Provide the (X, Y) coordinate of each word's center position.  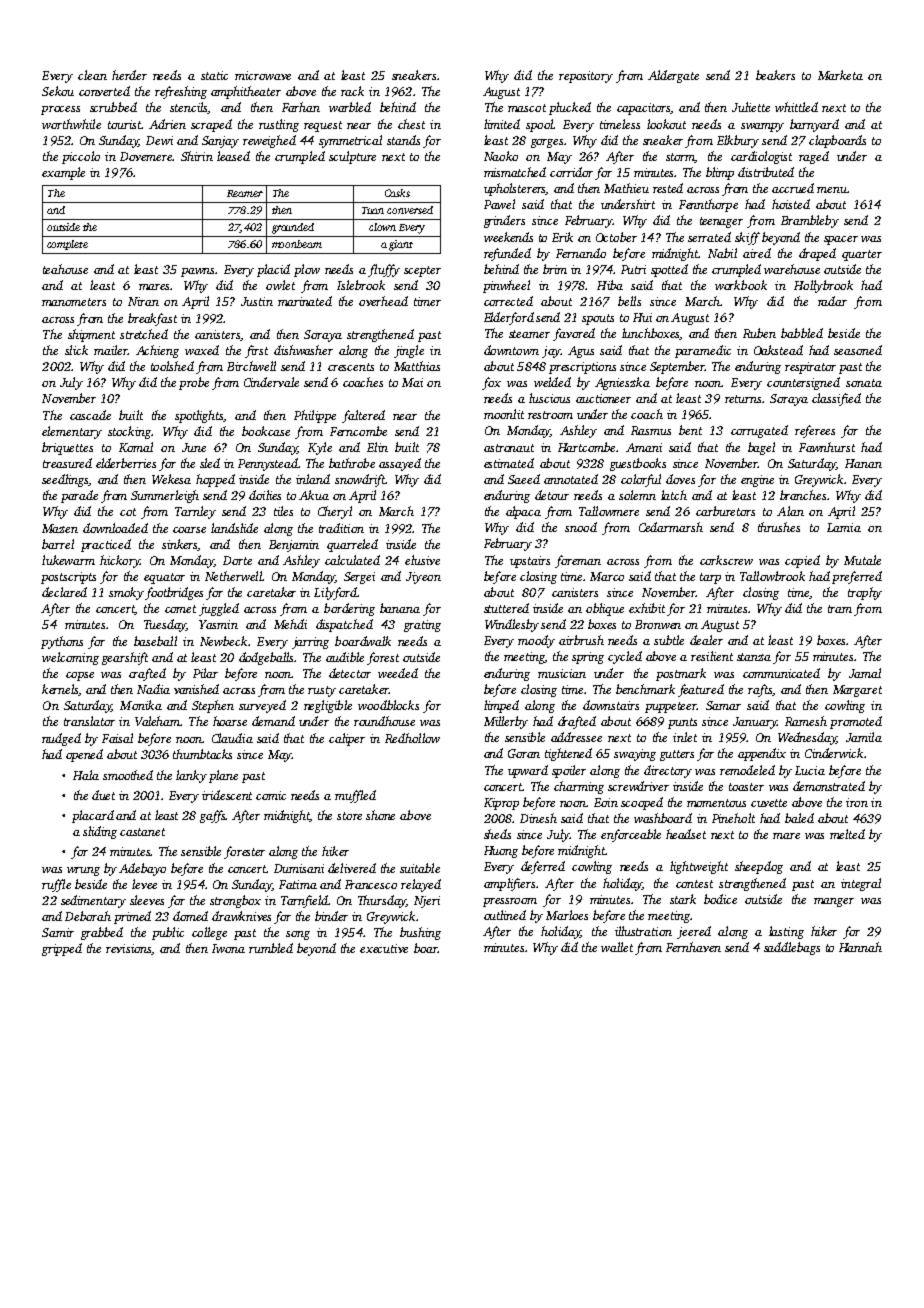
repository (586, 77)
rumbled (271, 948)
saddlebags (792, 948)
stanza (754, 657)
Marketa (840, 75)
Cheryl (335, 512)
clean (92, 75)
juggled (219, 609)
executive (384, 948)
